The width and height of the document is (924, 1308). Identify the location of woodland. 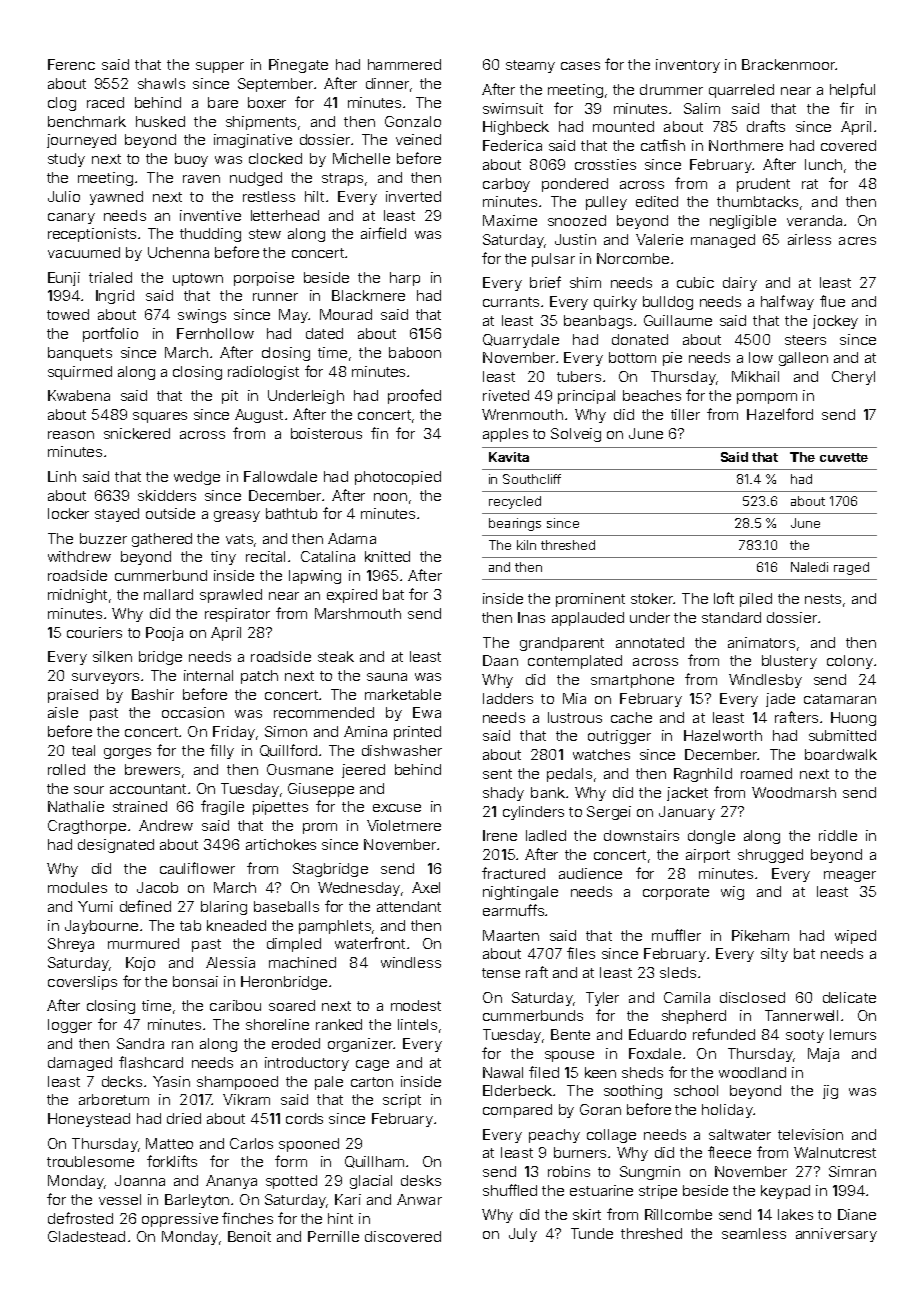
(752, 1072).
